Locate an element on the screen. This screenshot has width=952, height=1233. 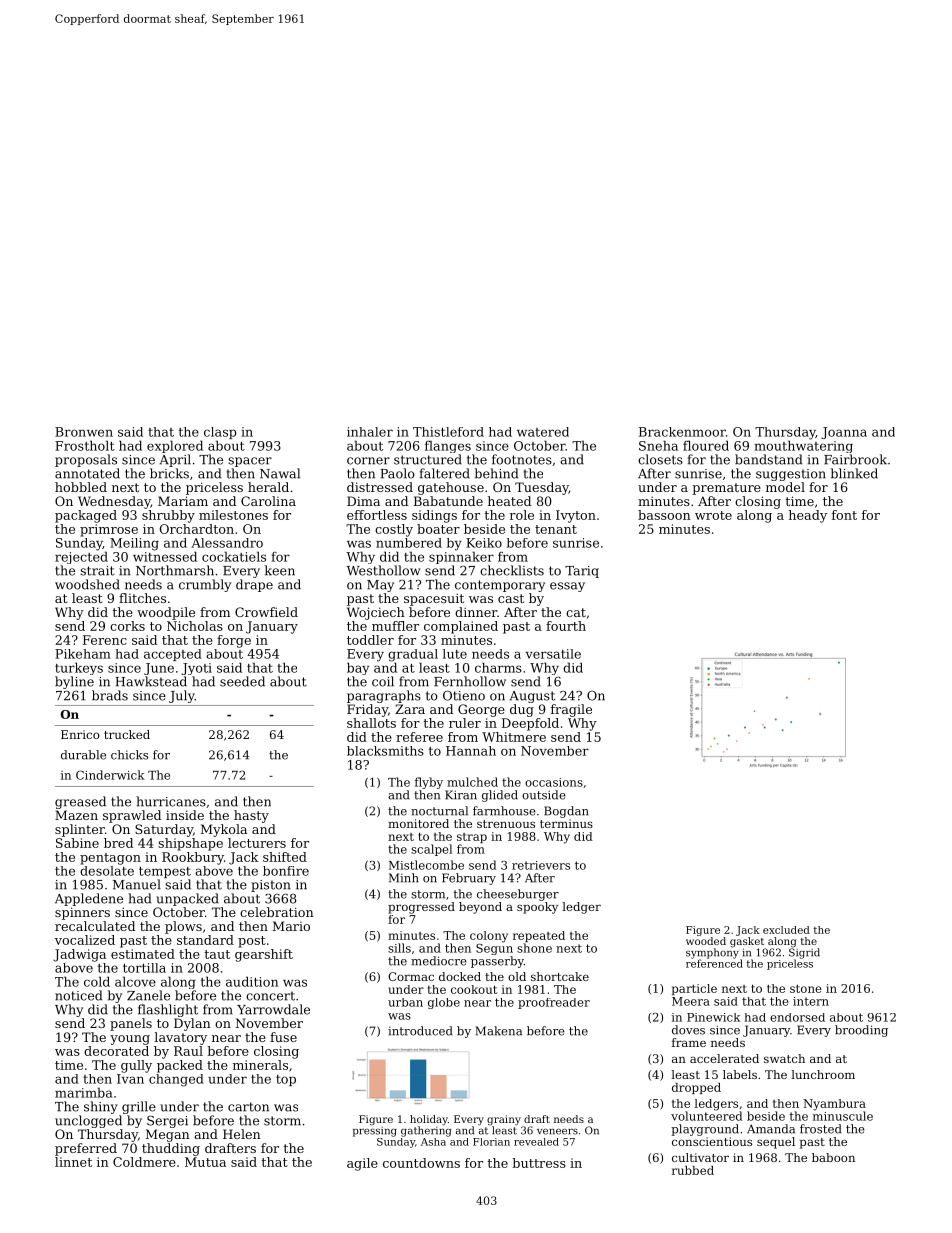
occasions is located at coordinates (554, 782).
